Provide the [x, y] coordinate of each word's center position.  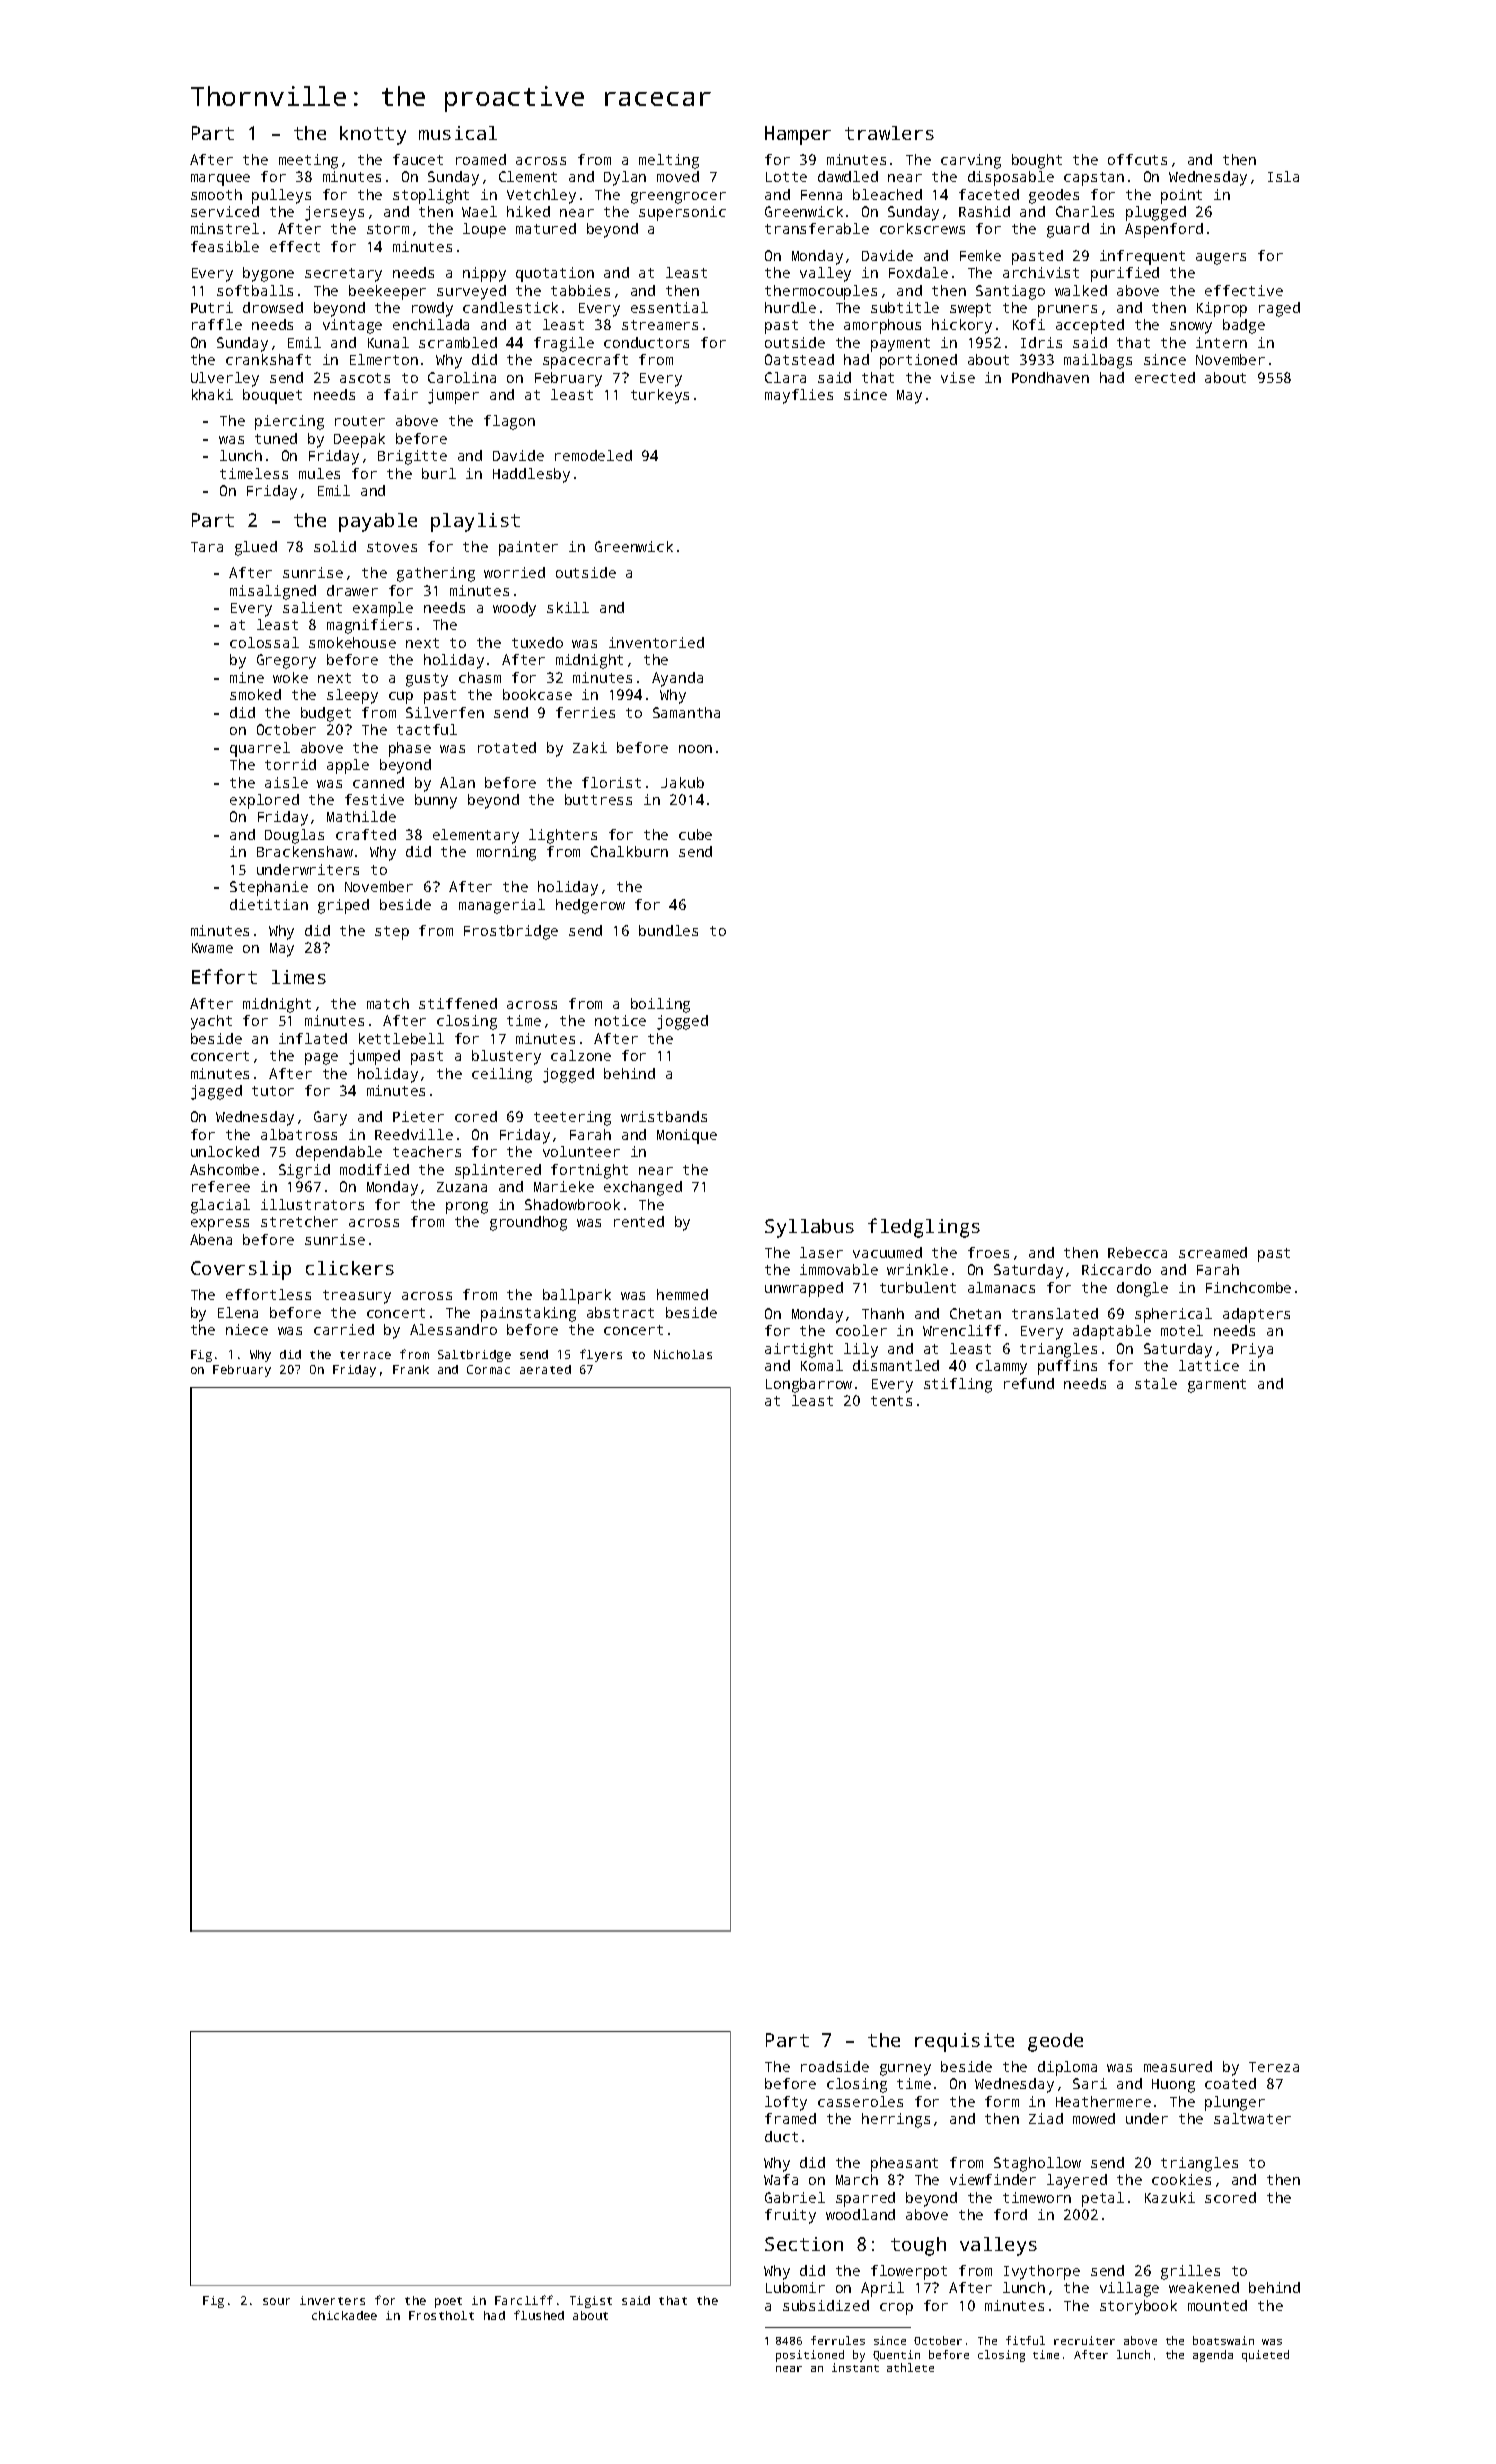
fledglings [924, 1228]
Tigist [591, 2302]
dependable [339, 1153]
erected [1165, 377]
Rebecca [1137, 1252]
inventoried [656, 642]
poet [448, 2302]
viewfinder [993, 2179]
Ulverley [225, 379]
